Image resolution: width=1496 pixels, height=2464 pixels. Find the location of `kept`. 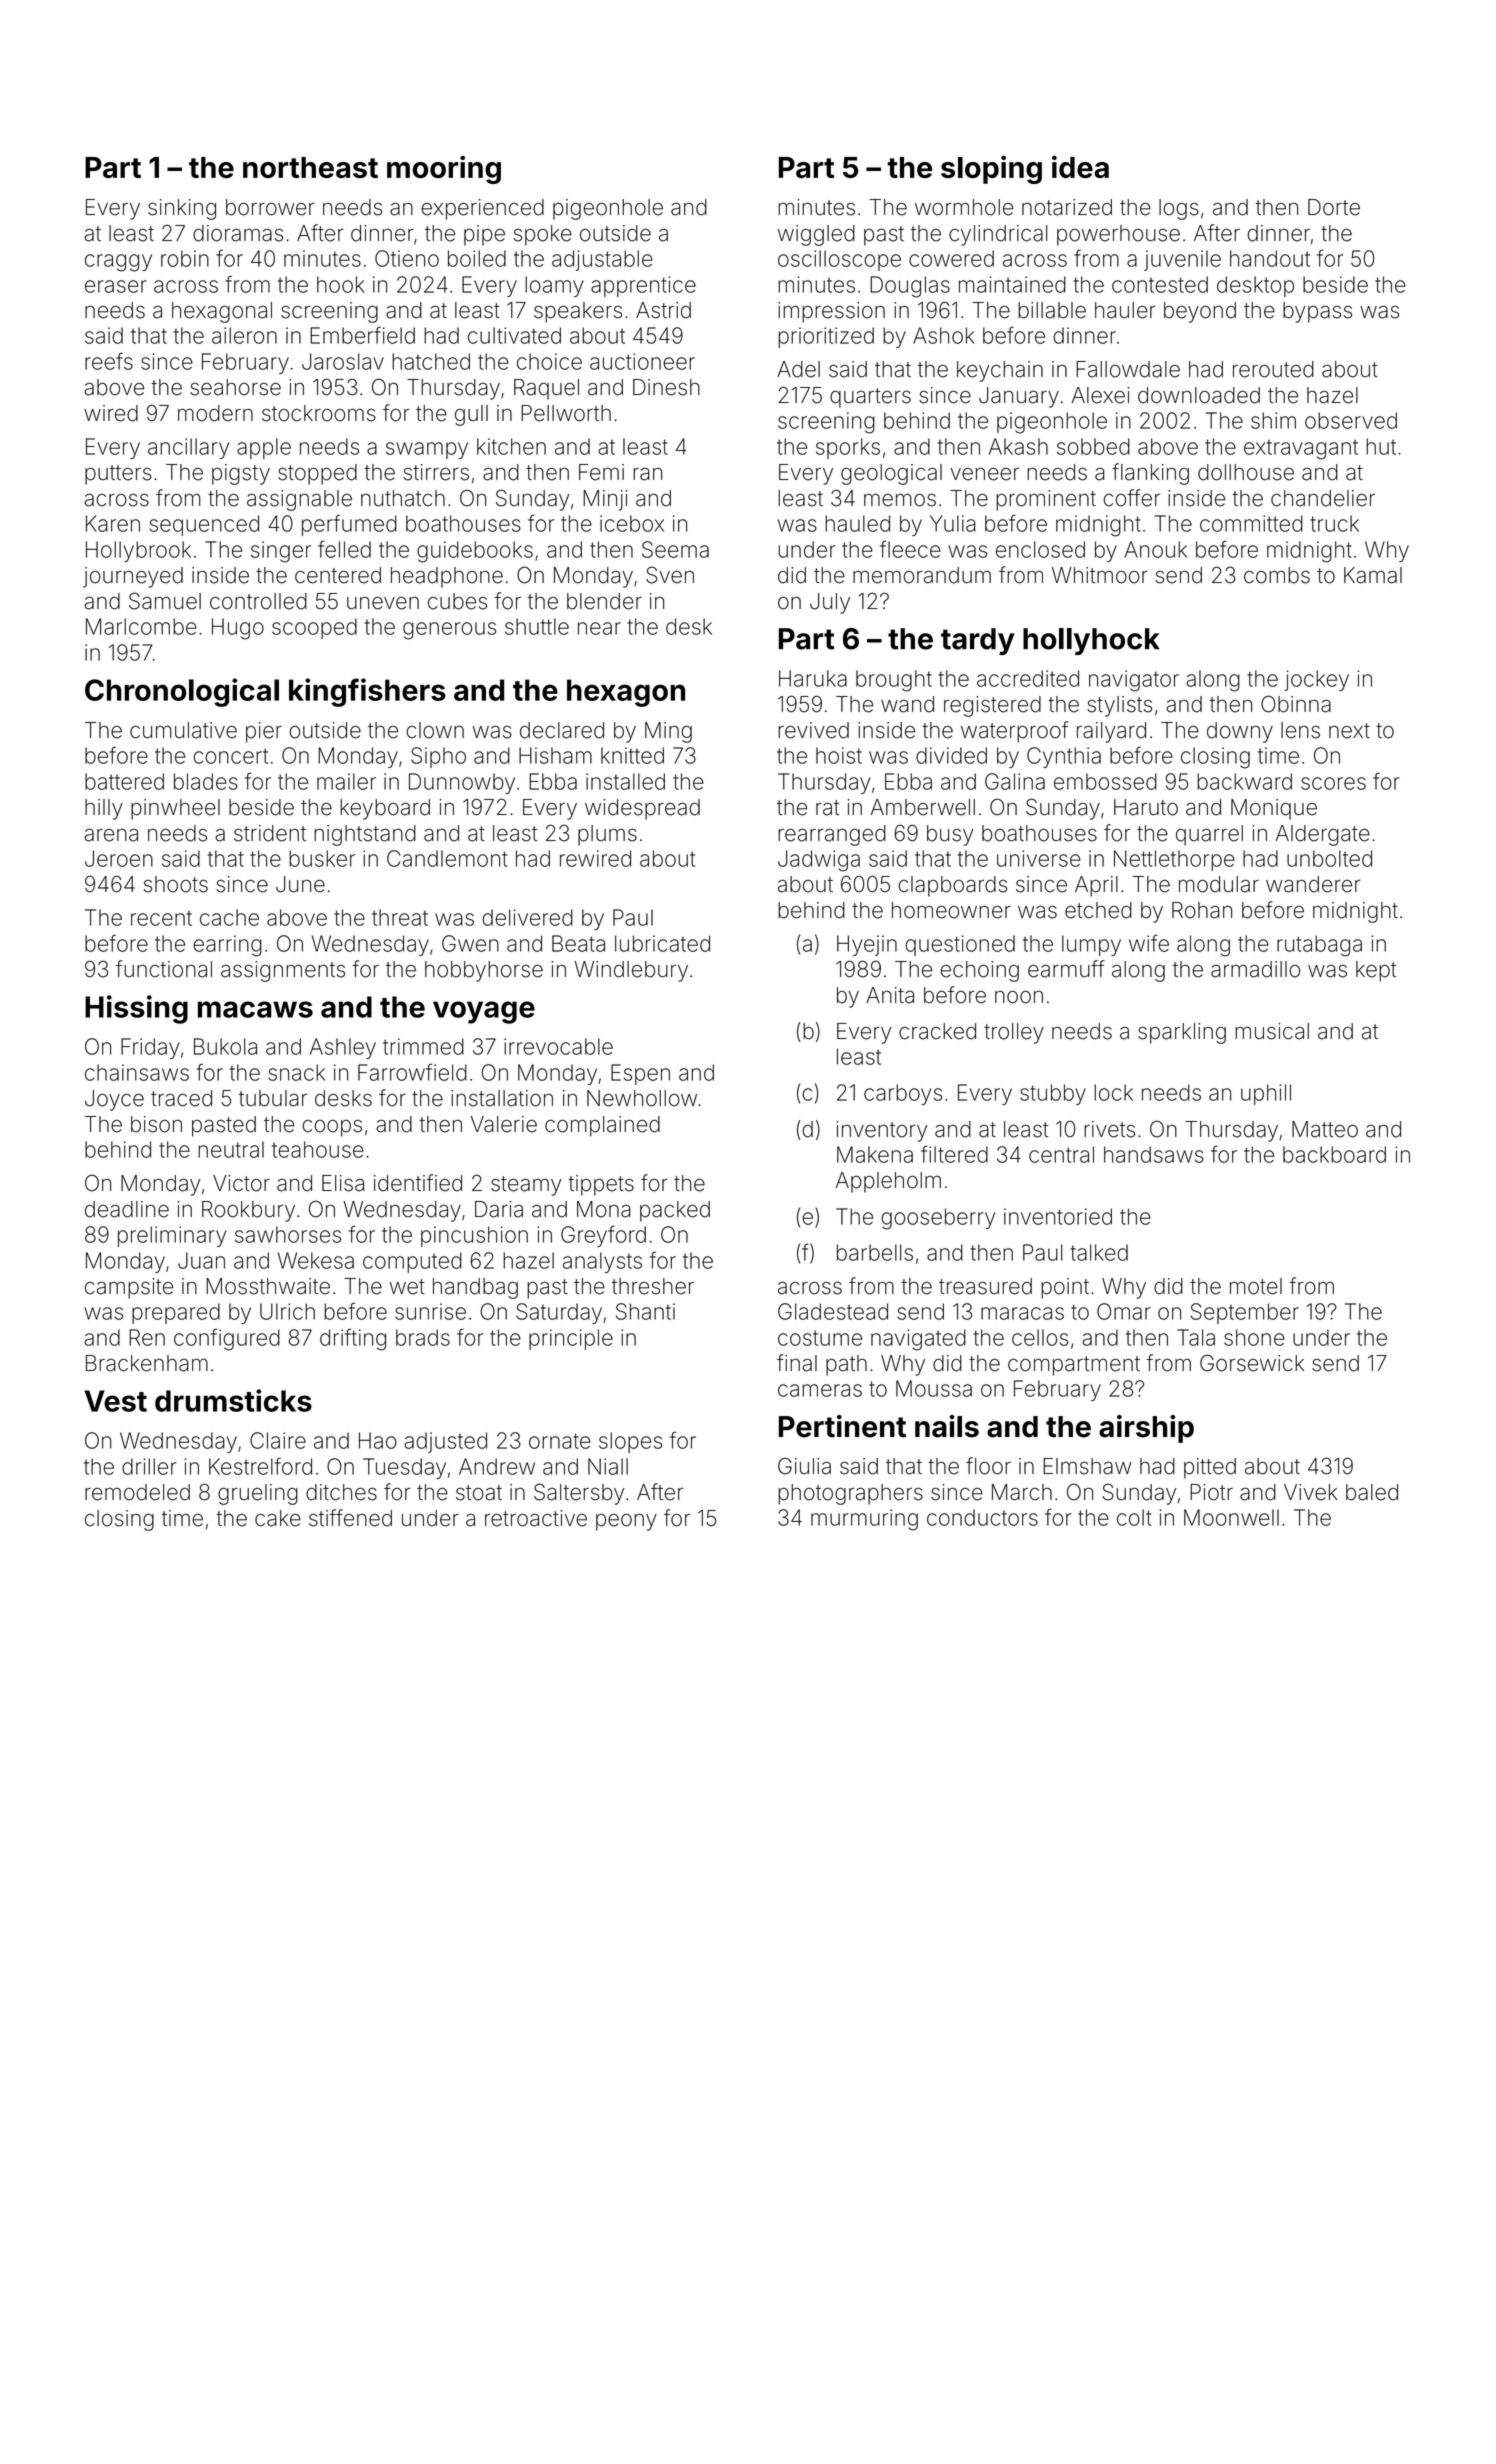

kept is located at coordinates (1376, 971).
